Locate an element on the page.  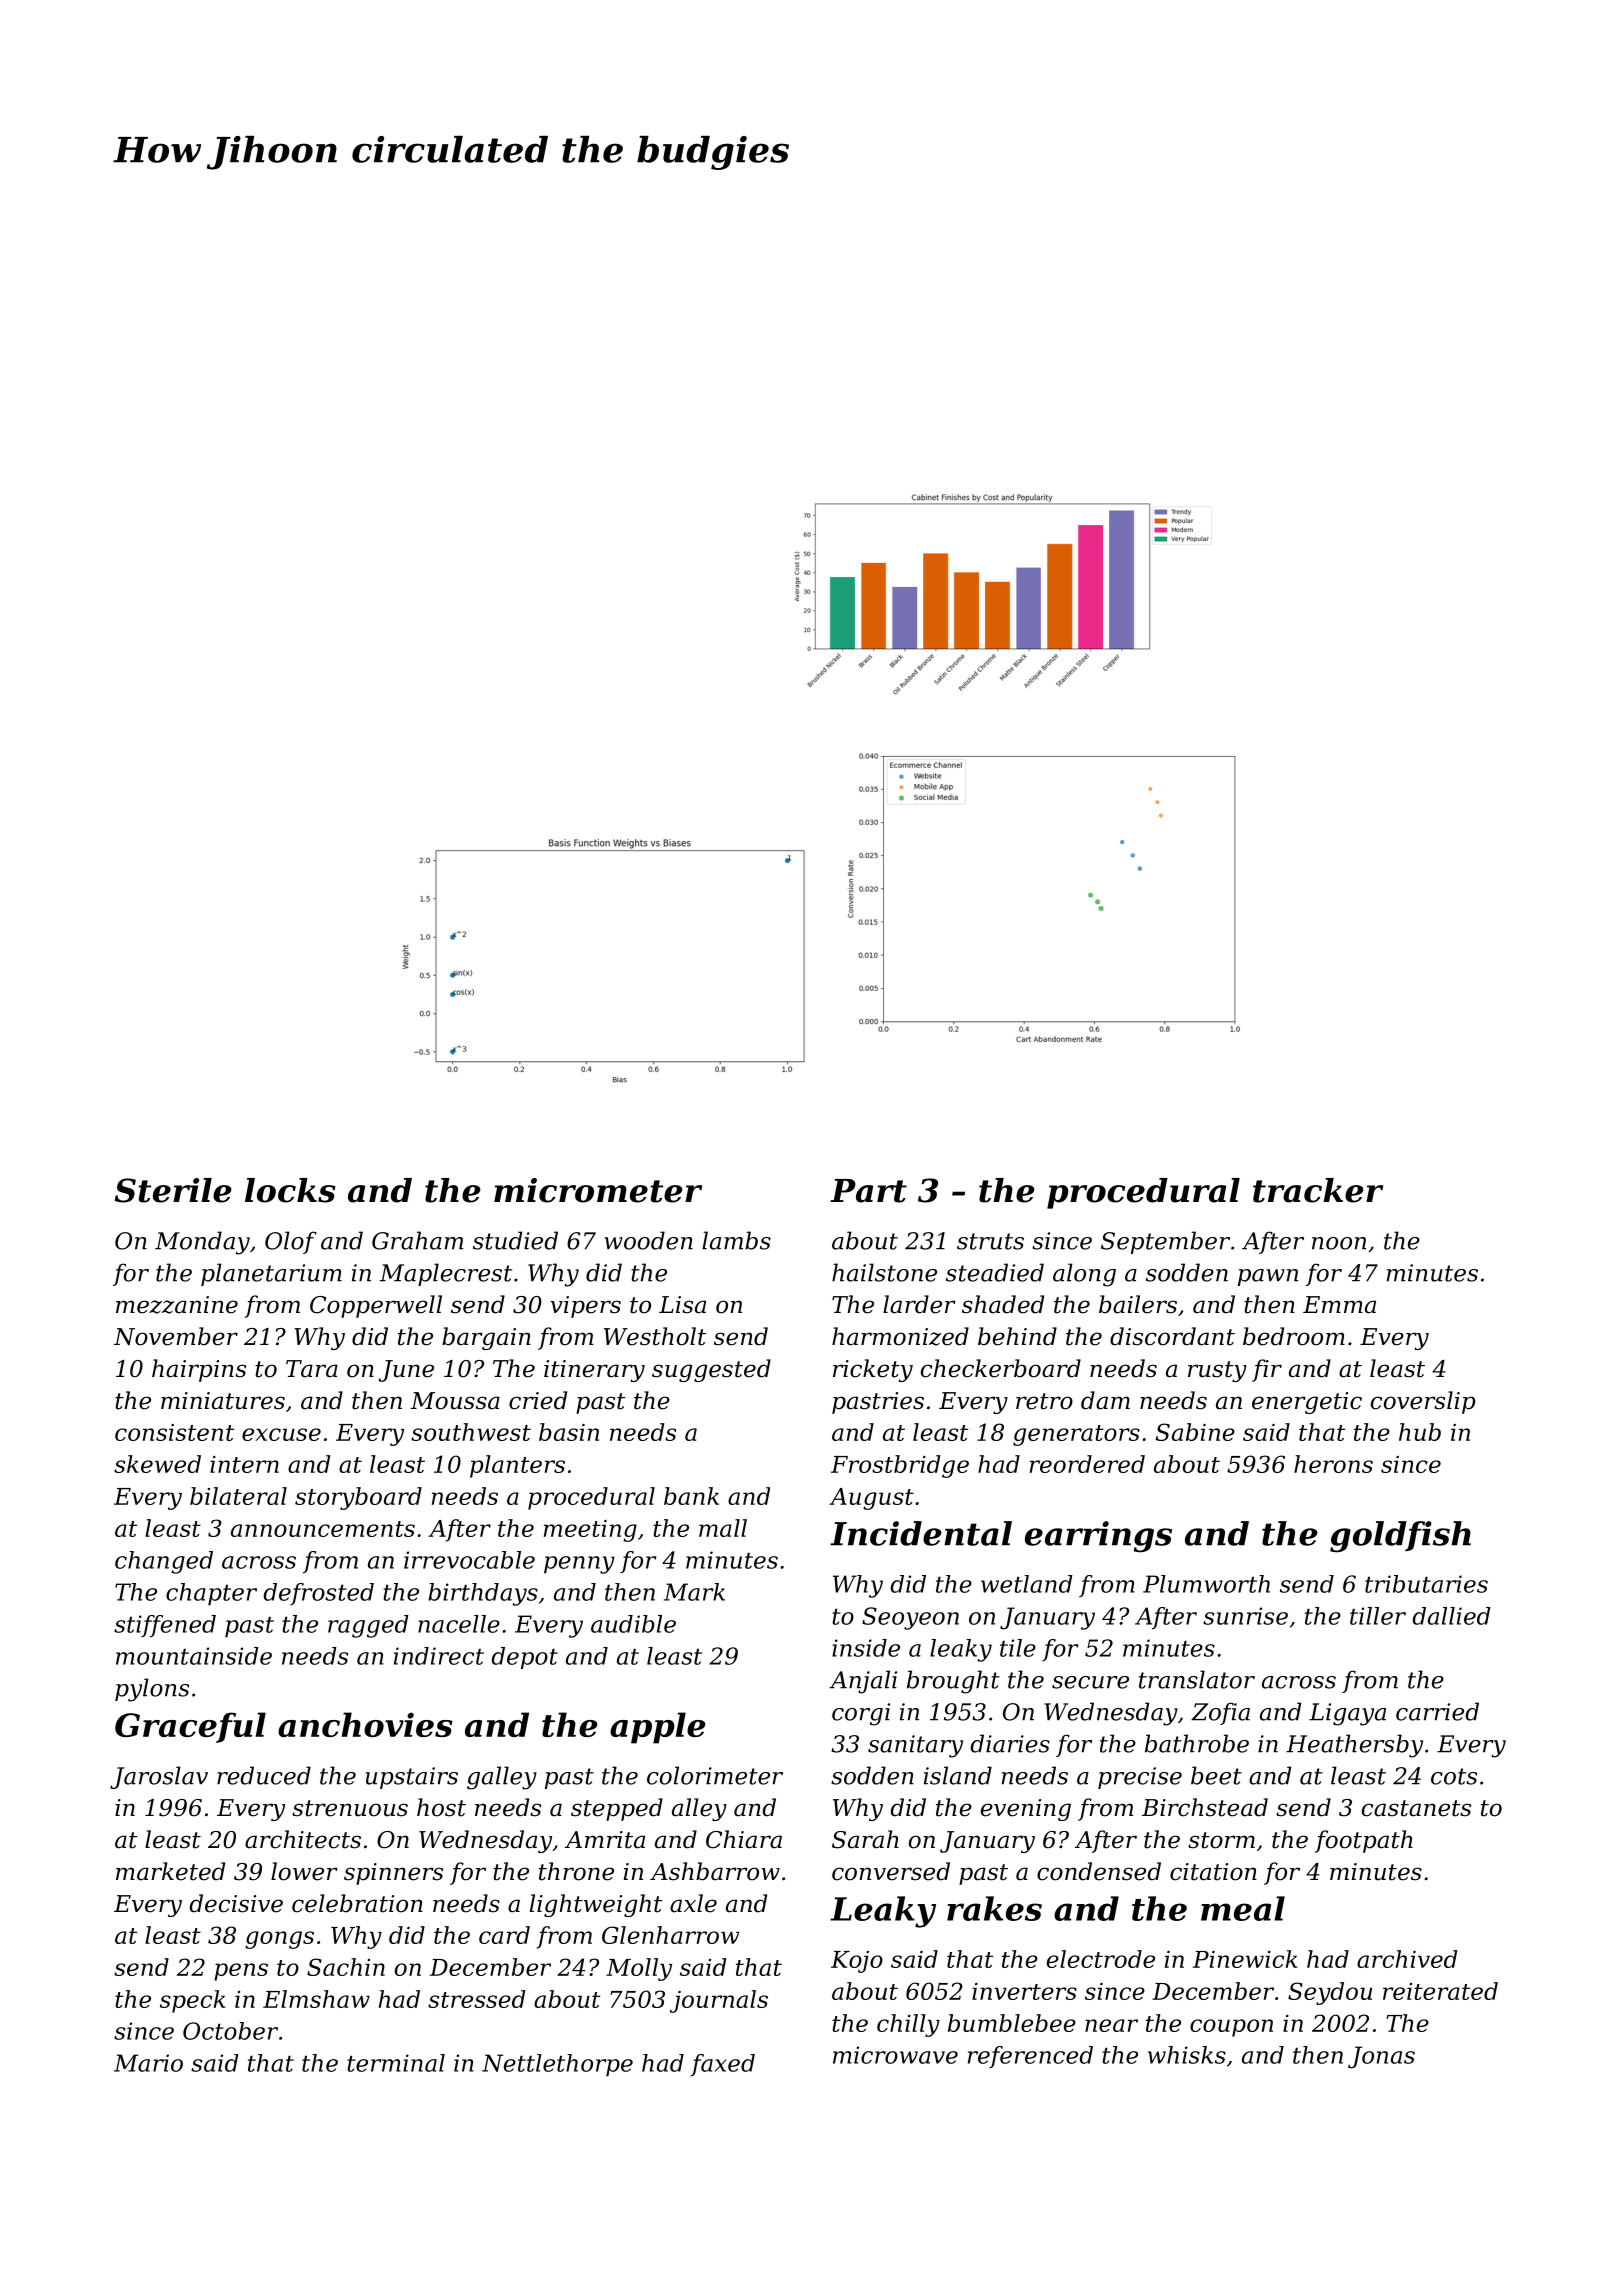
bilateral is located at coordinates (238, 1496).
